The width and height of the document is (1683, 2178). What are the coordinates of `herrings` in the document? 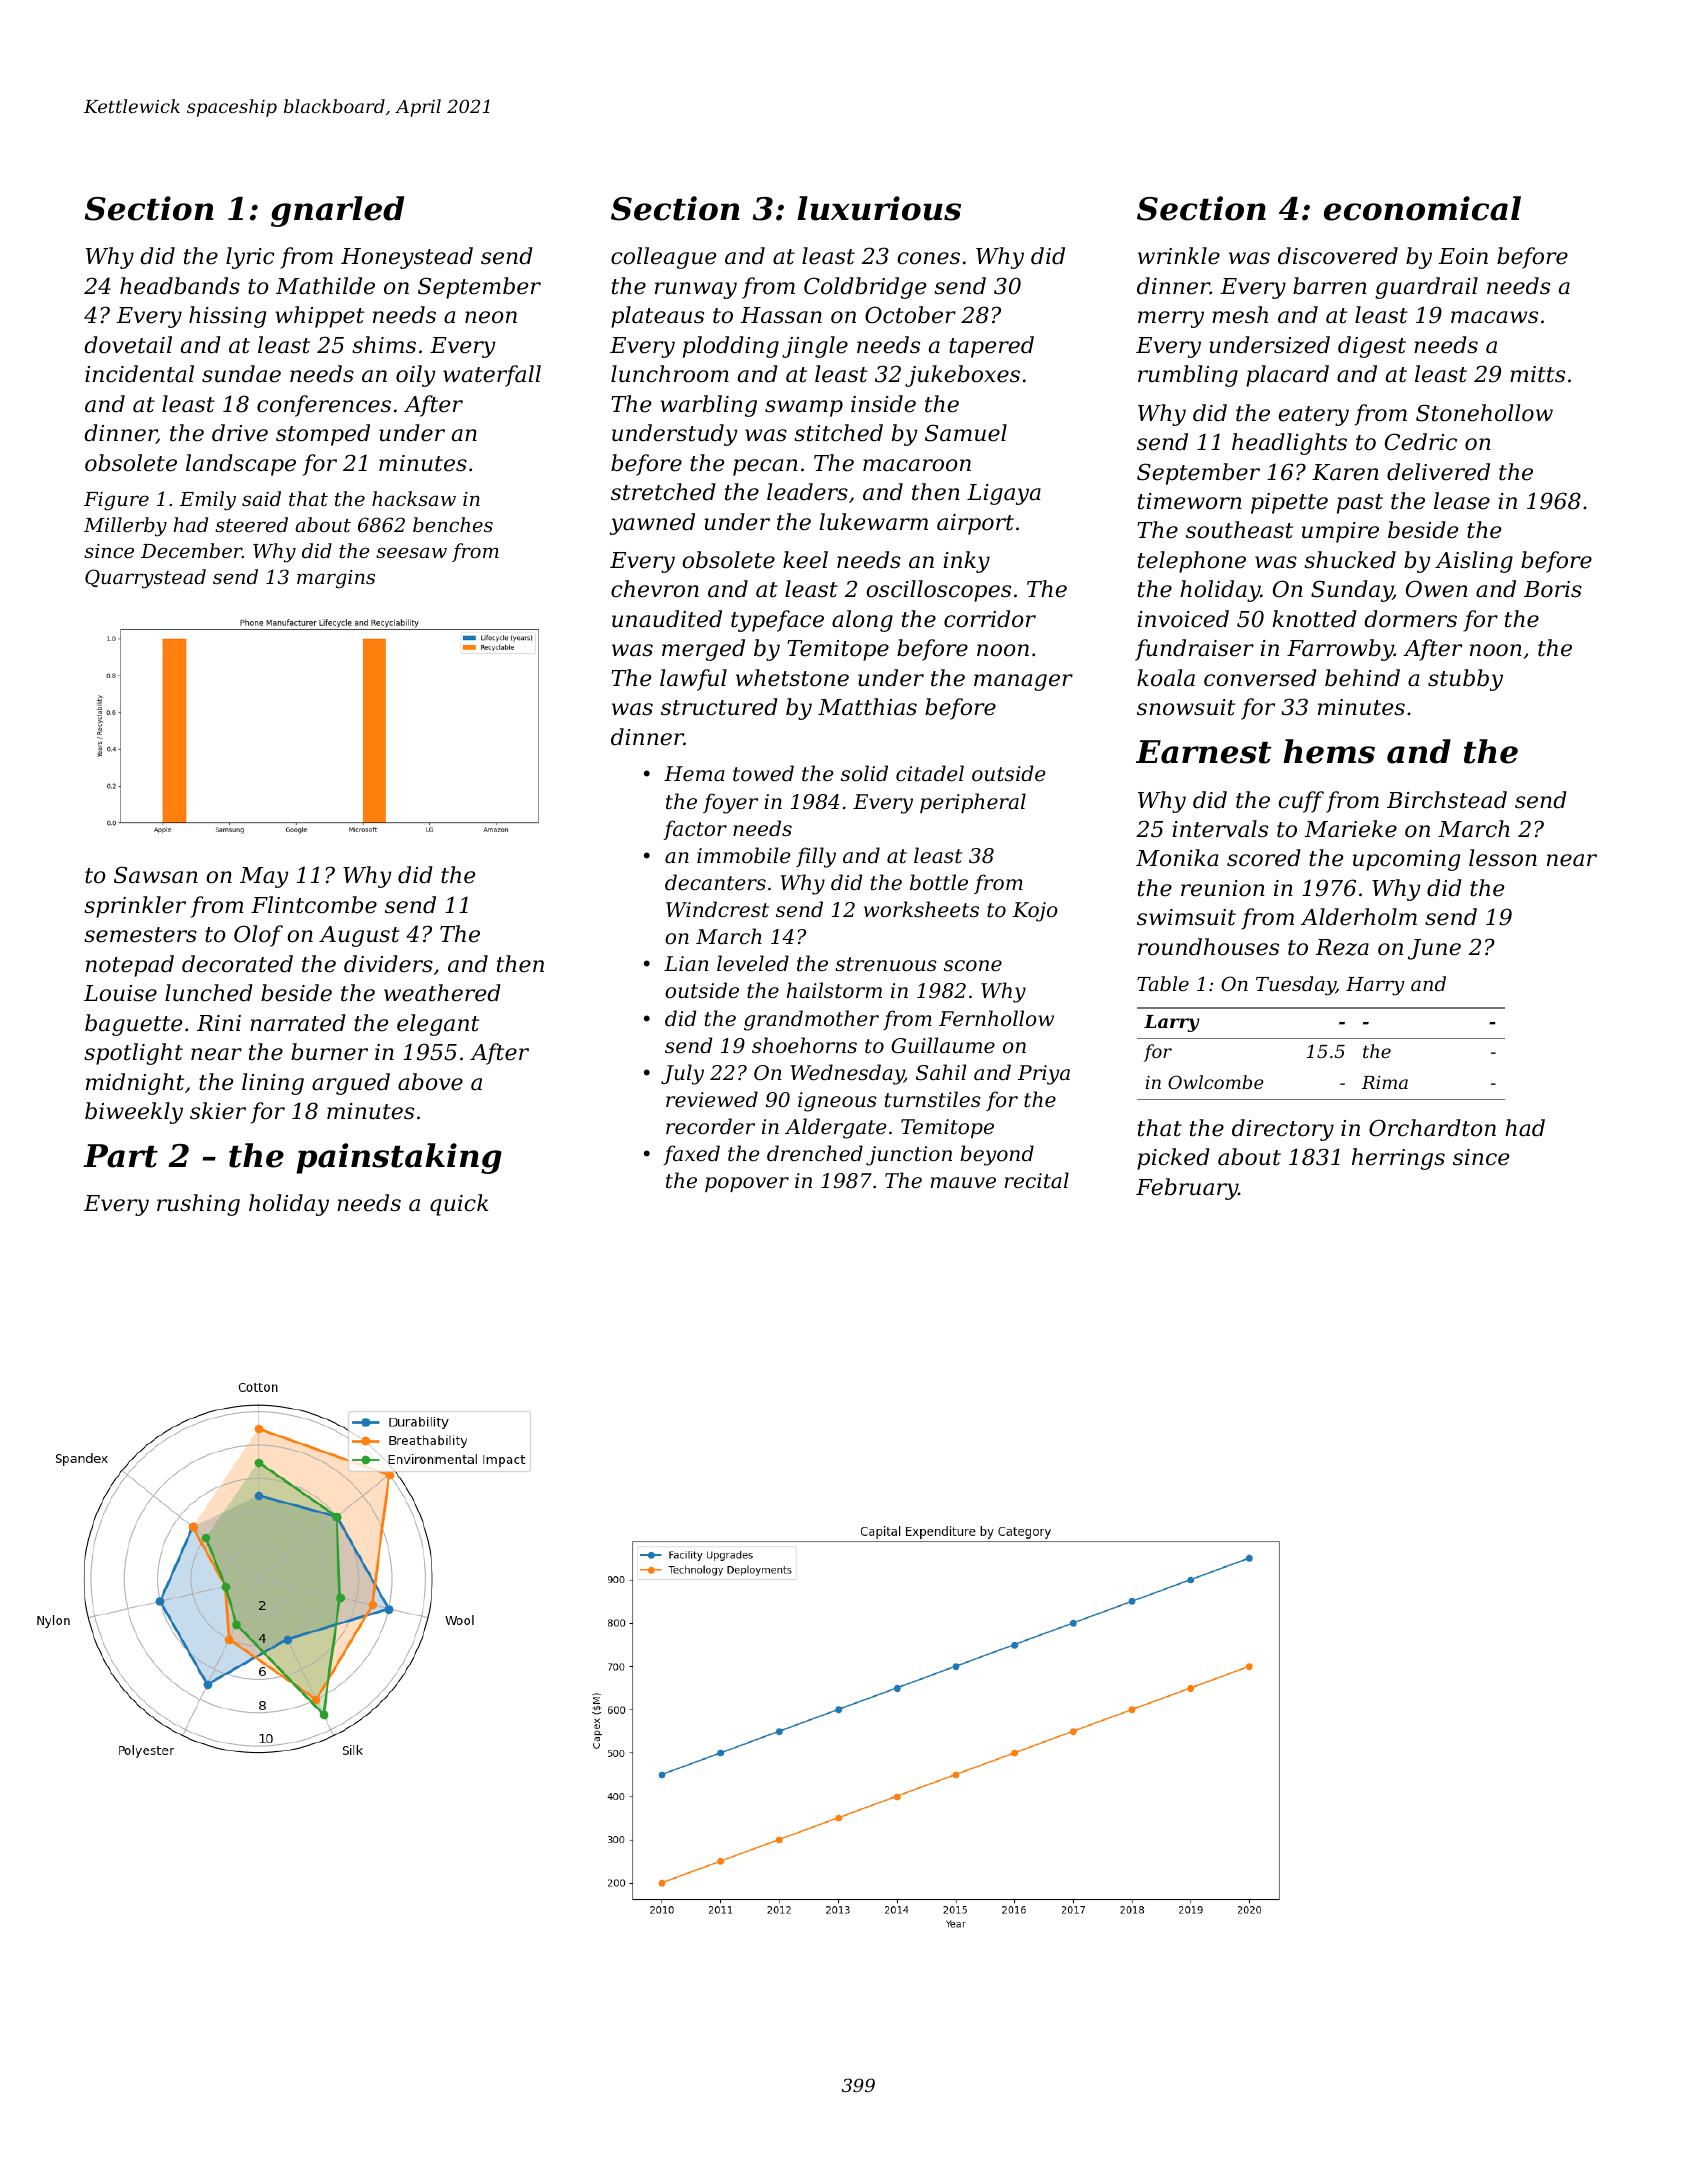 It's located at (1398, 1159).
